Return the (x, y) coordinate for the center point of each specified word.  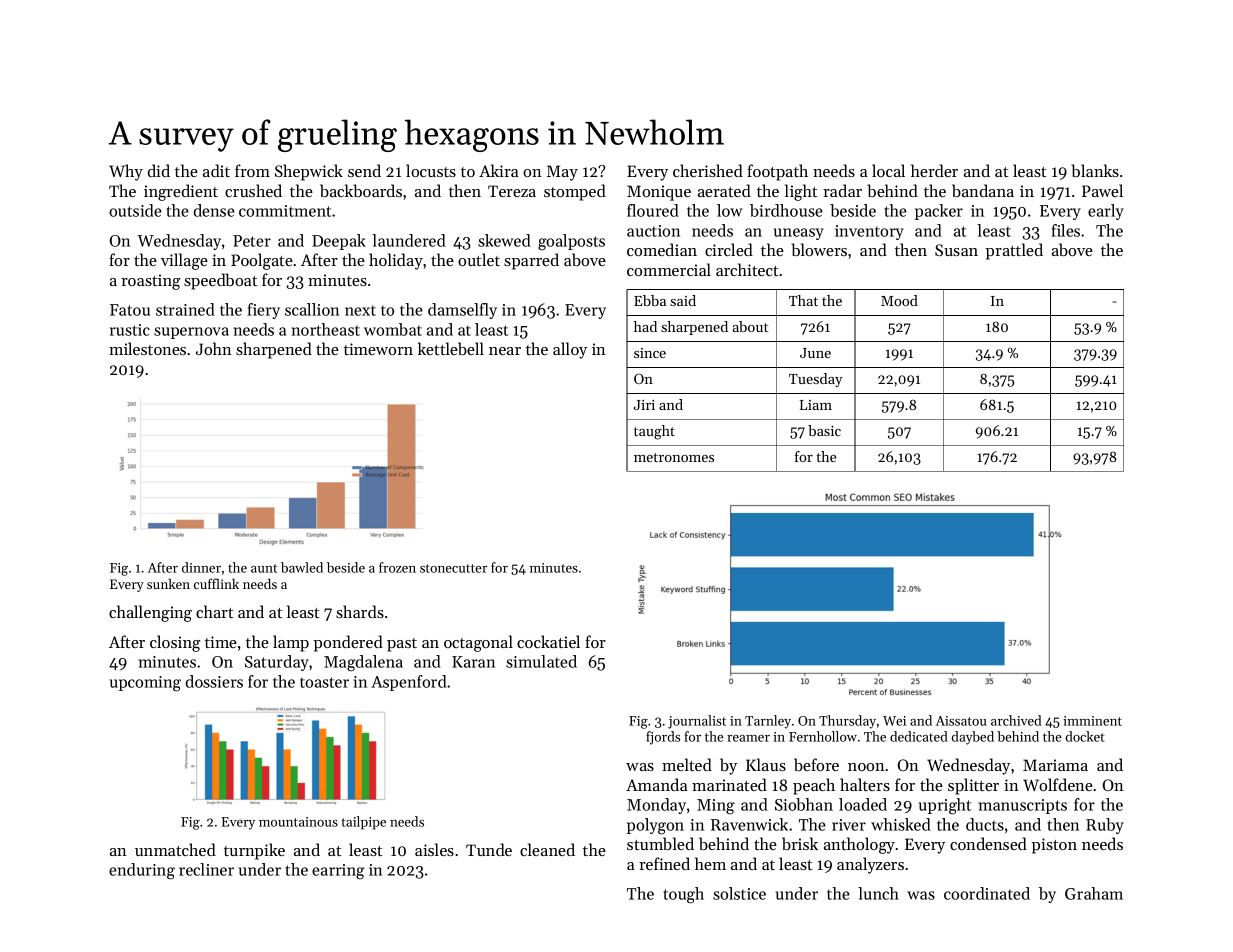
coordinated (987, 893)
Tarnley (768, 722)
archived (1016, 720)
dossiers (214, 681)
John (214, 348)
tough (683, 895)
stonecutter (453, 568)
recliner (206, 869)
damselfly (462, 311)
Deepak (339, 242)
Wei (894, 721)
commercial (669, 269)
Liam (816, 405)
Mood (899, 300)
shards (360, 611)
